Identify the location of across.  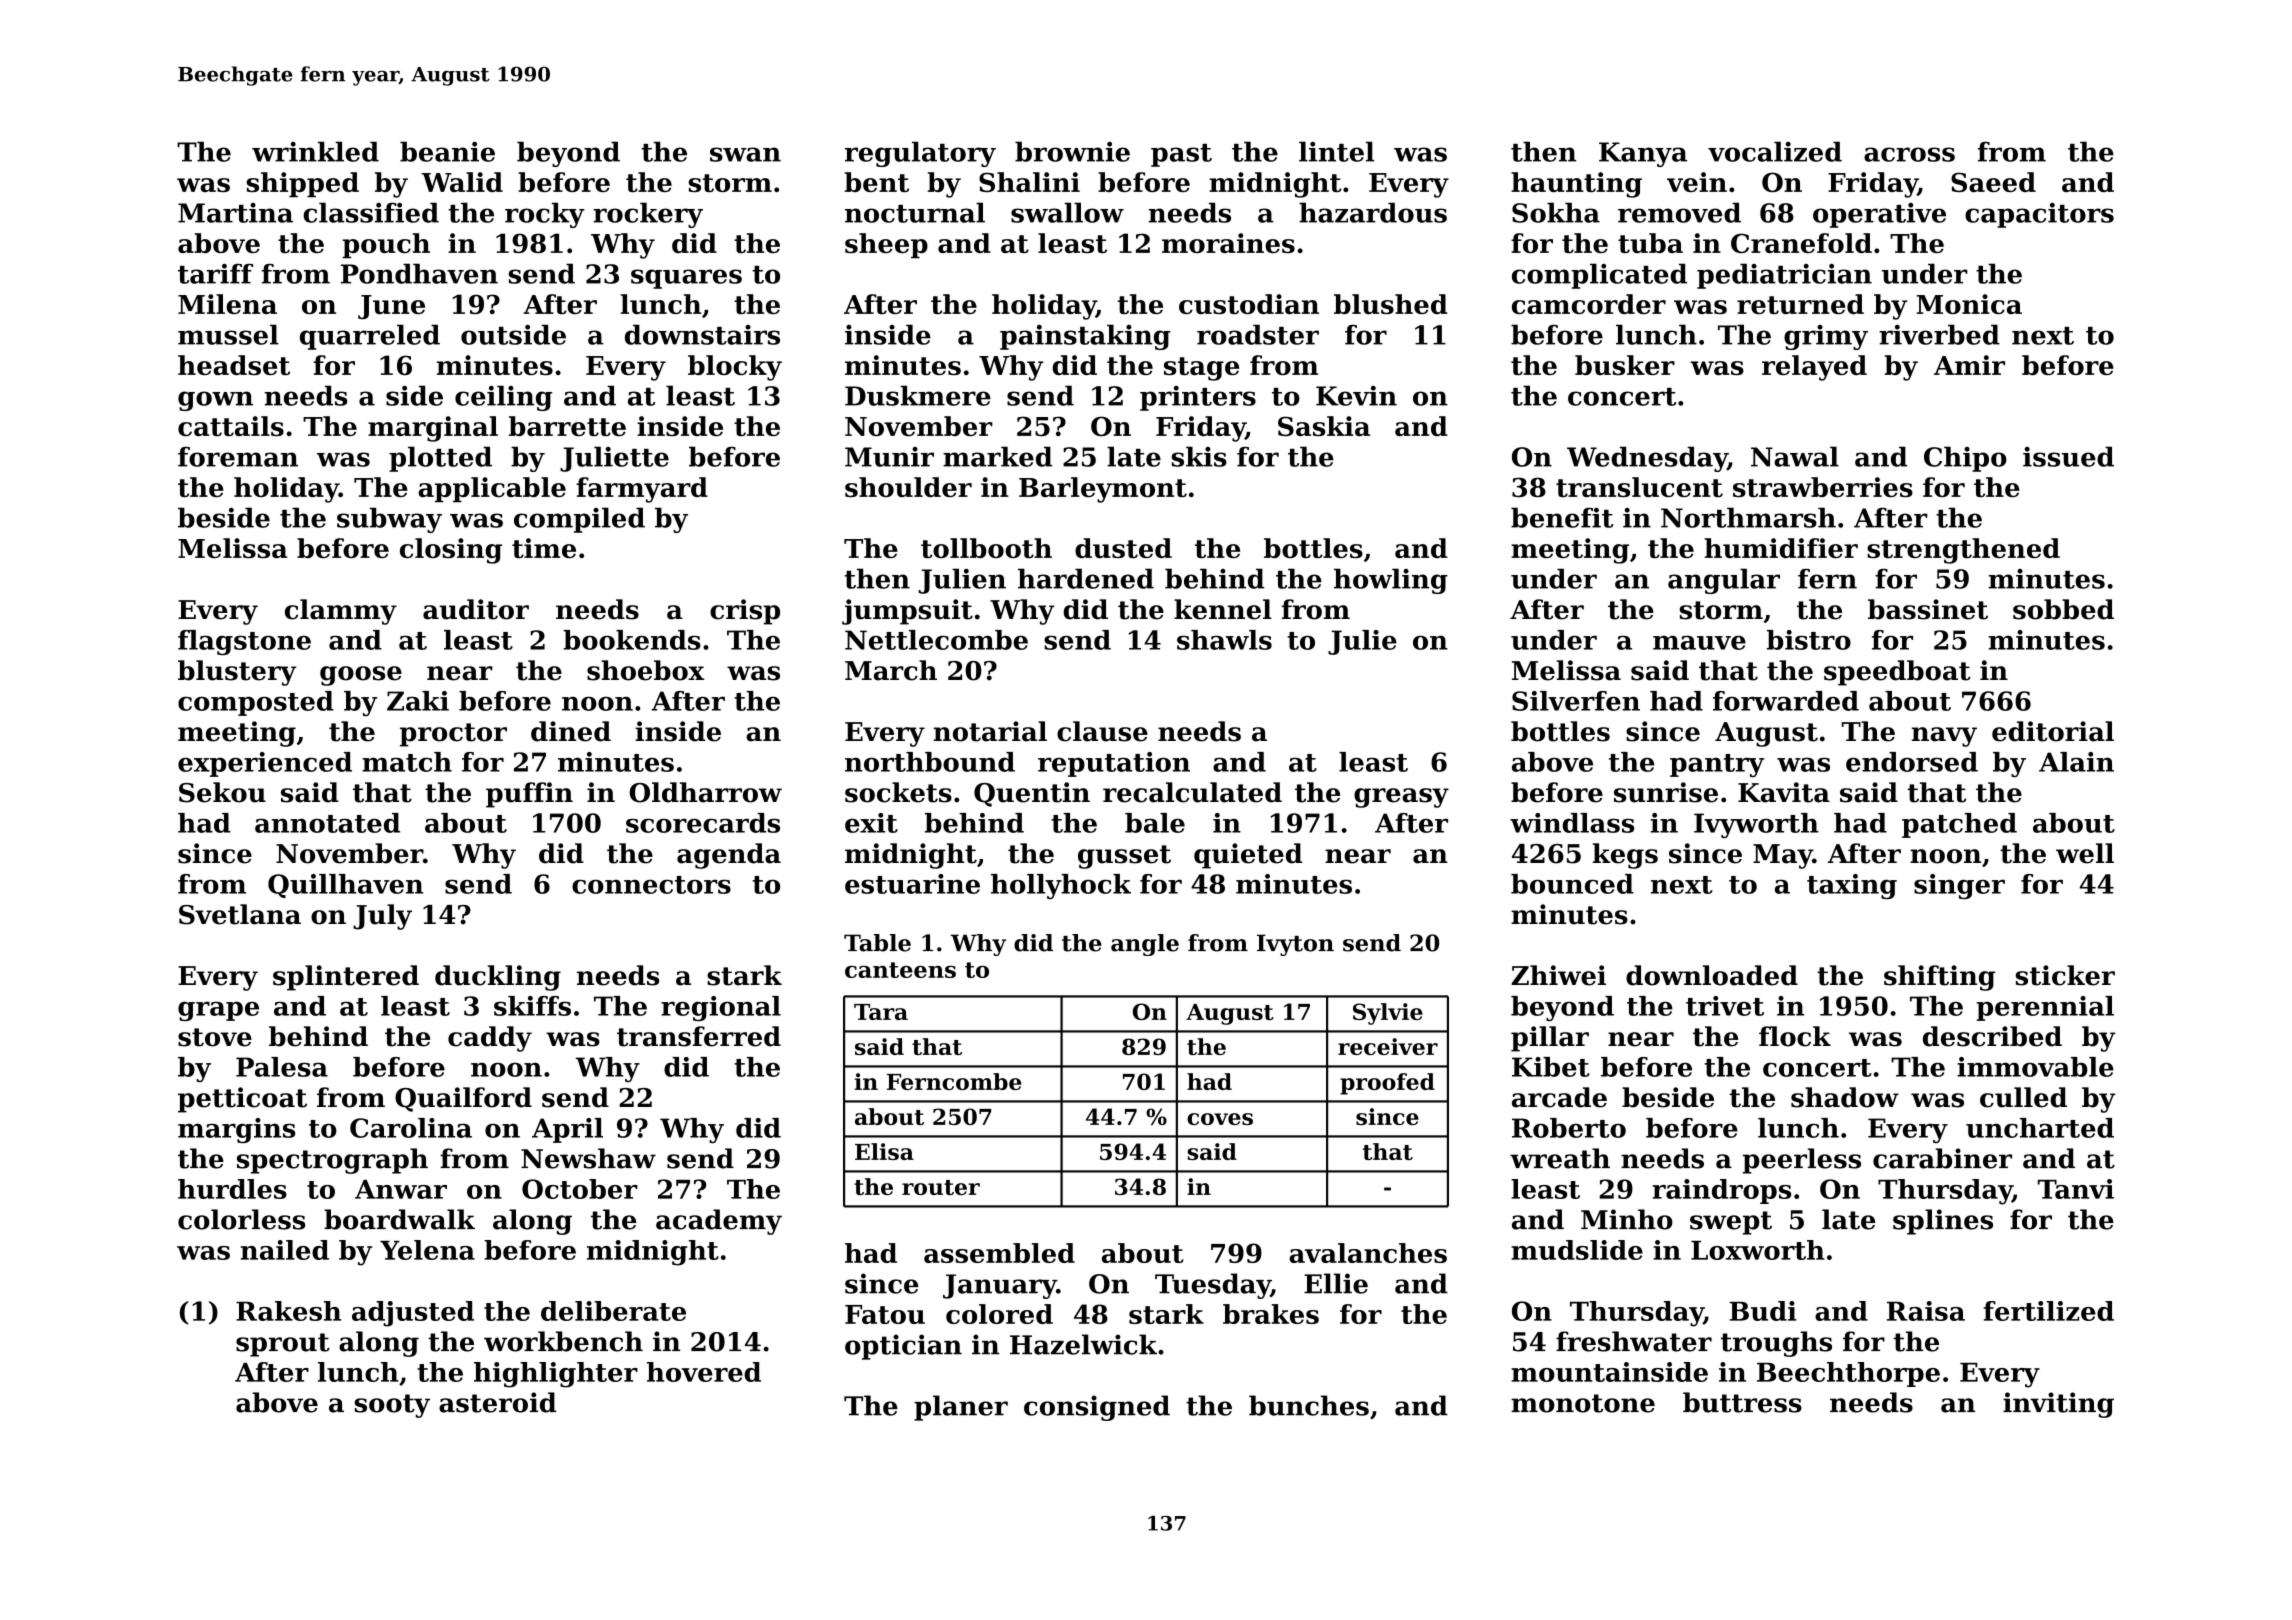
(1909, 154).
